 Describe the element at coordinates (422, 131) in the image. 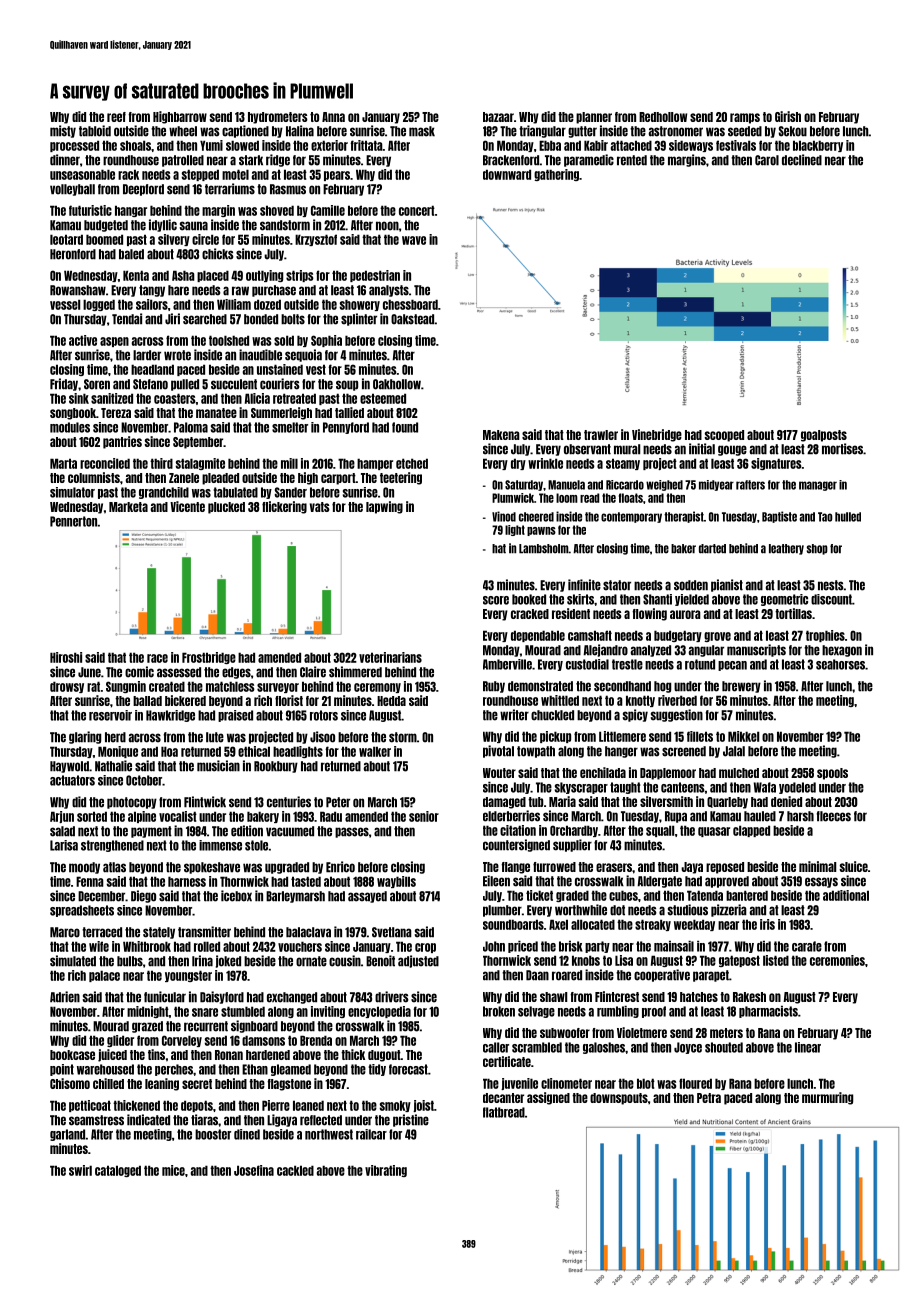

I see `mask` at that location.
